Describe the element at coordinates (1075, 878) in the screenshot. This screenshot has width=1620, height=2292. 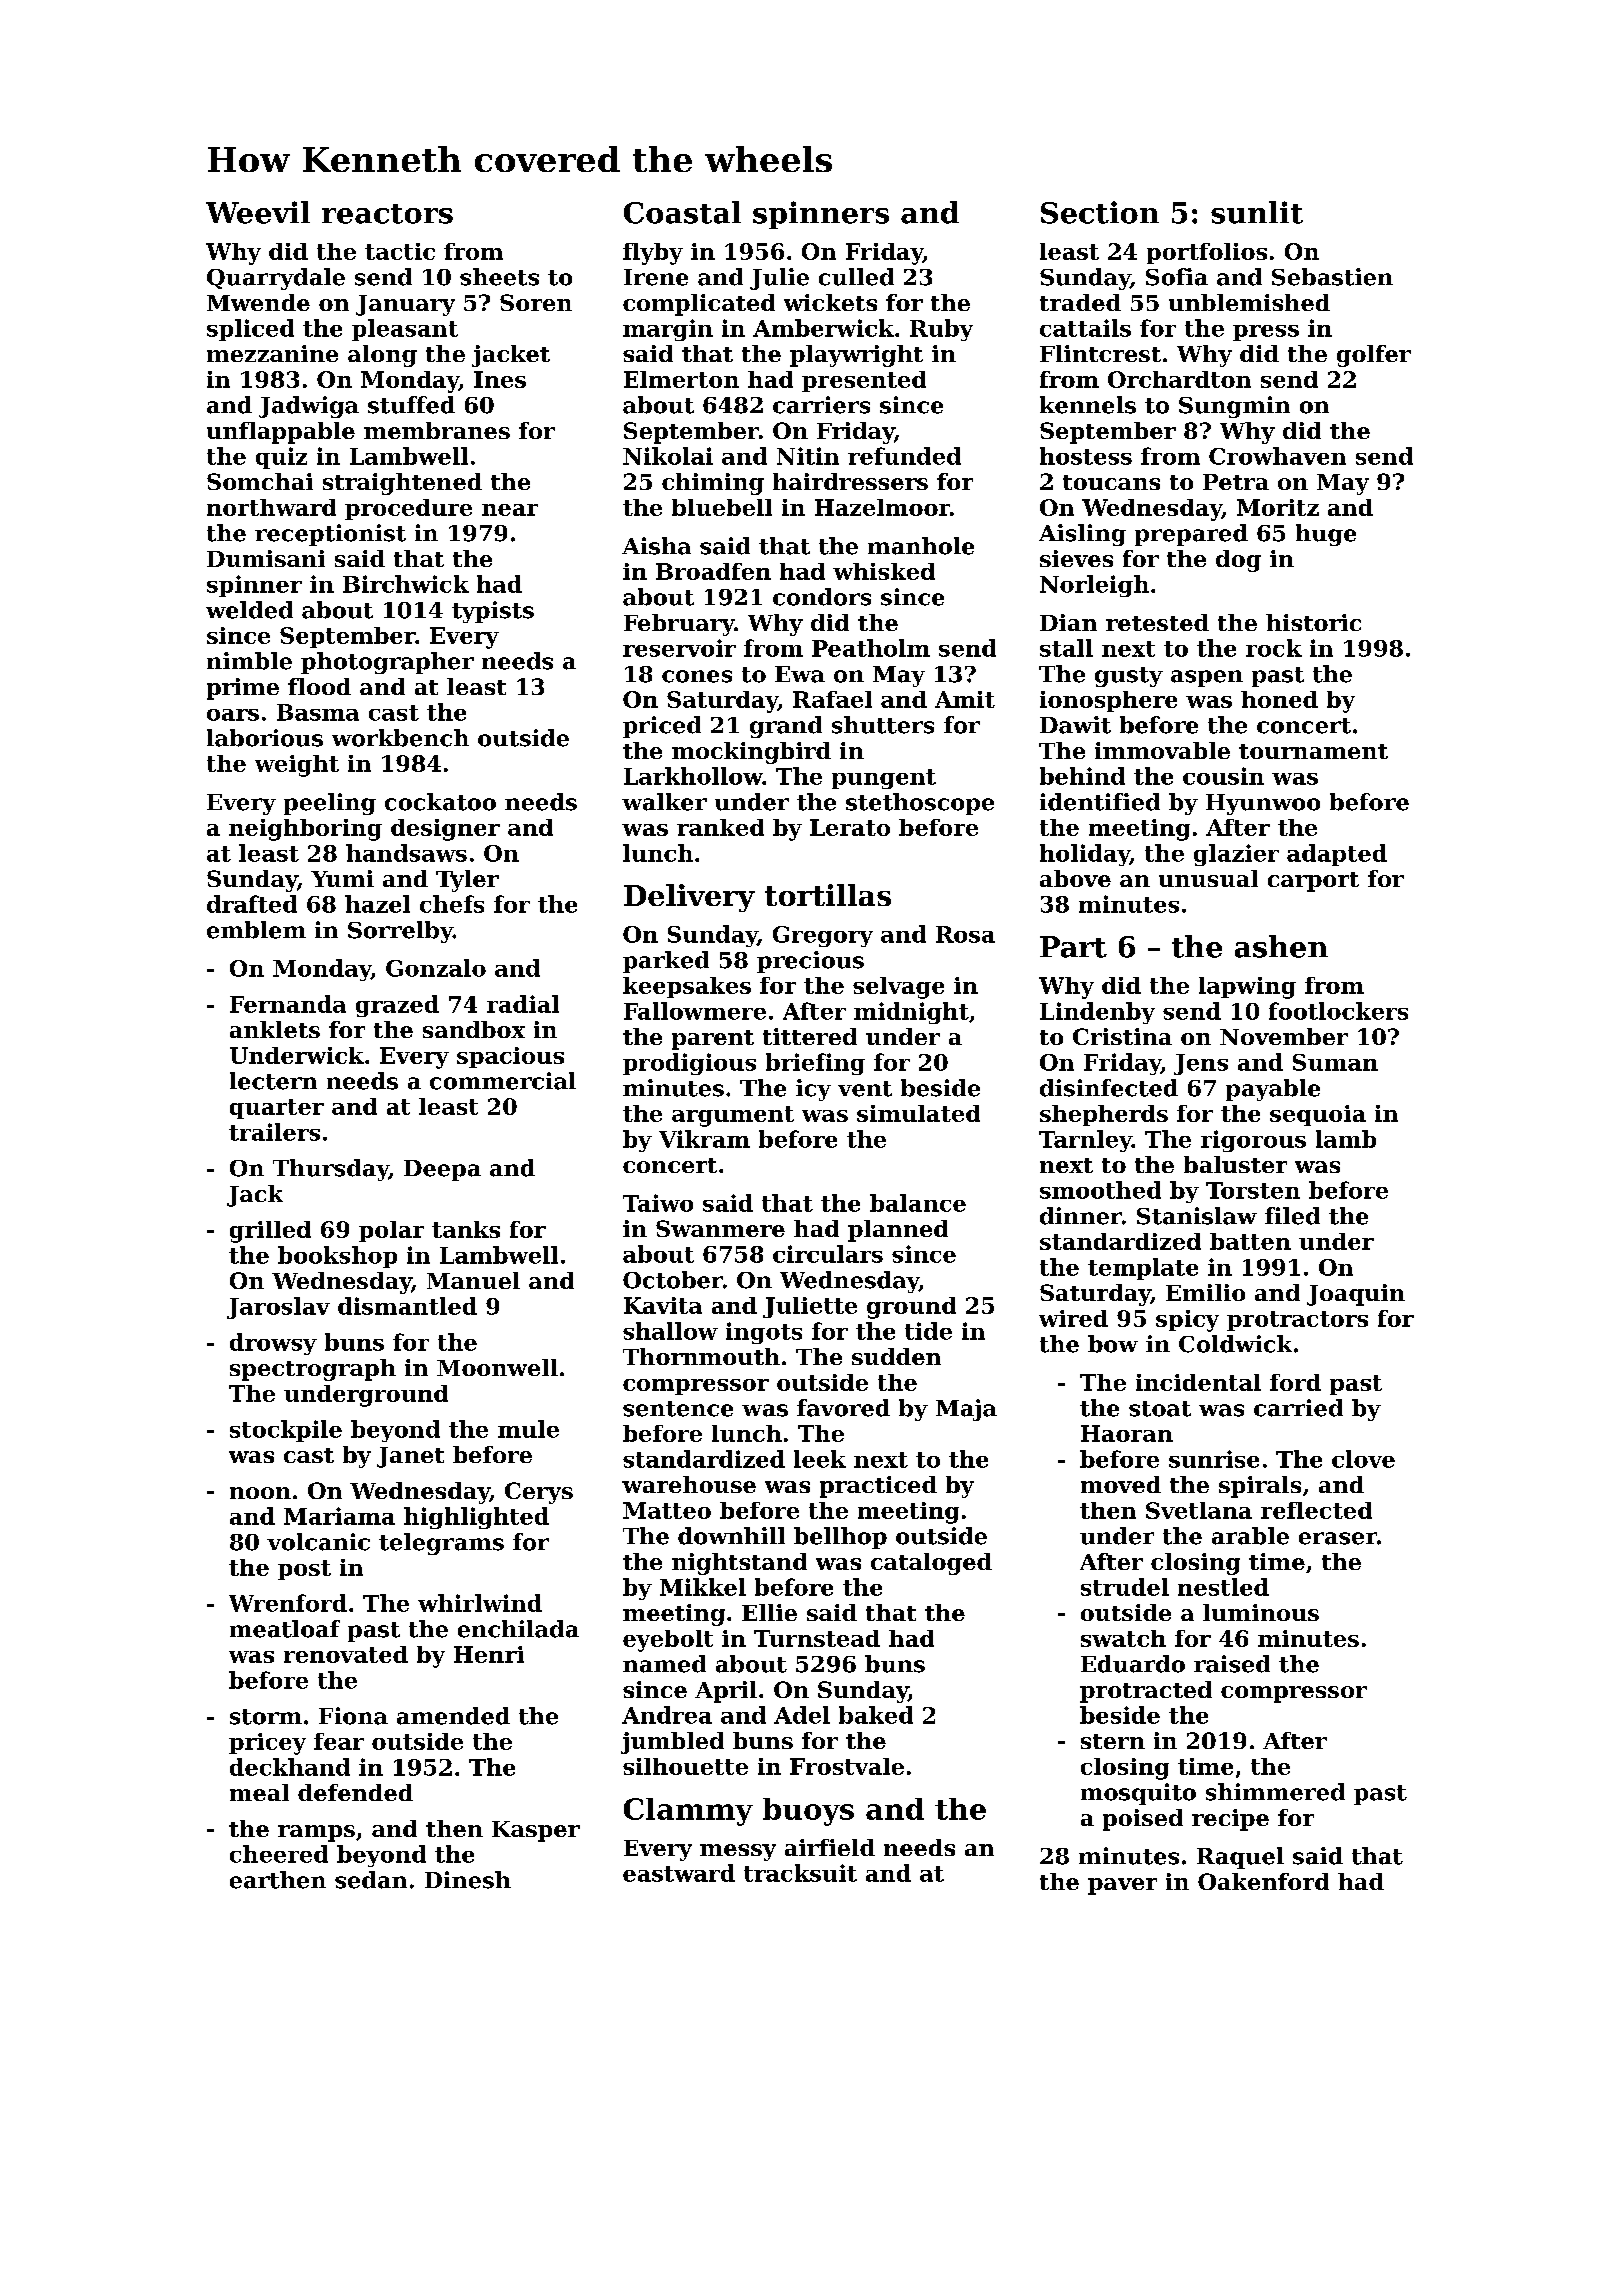
I see `above` at that location.
